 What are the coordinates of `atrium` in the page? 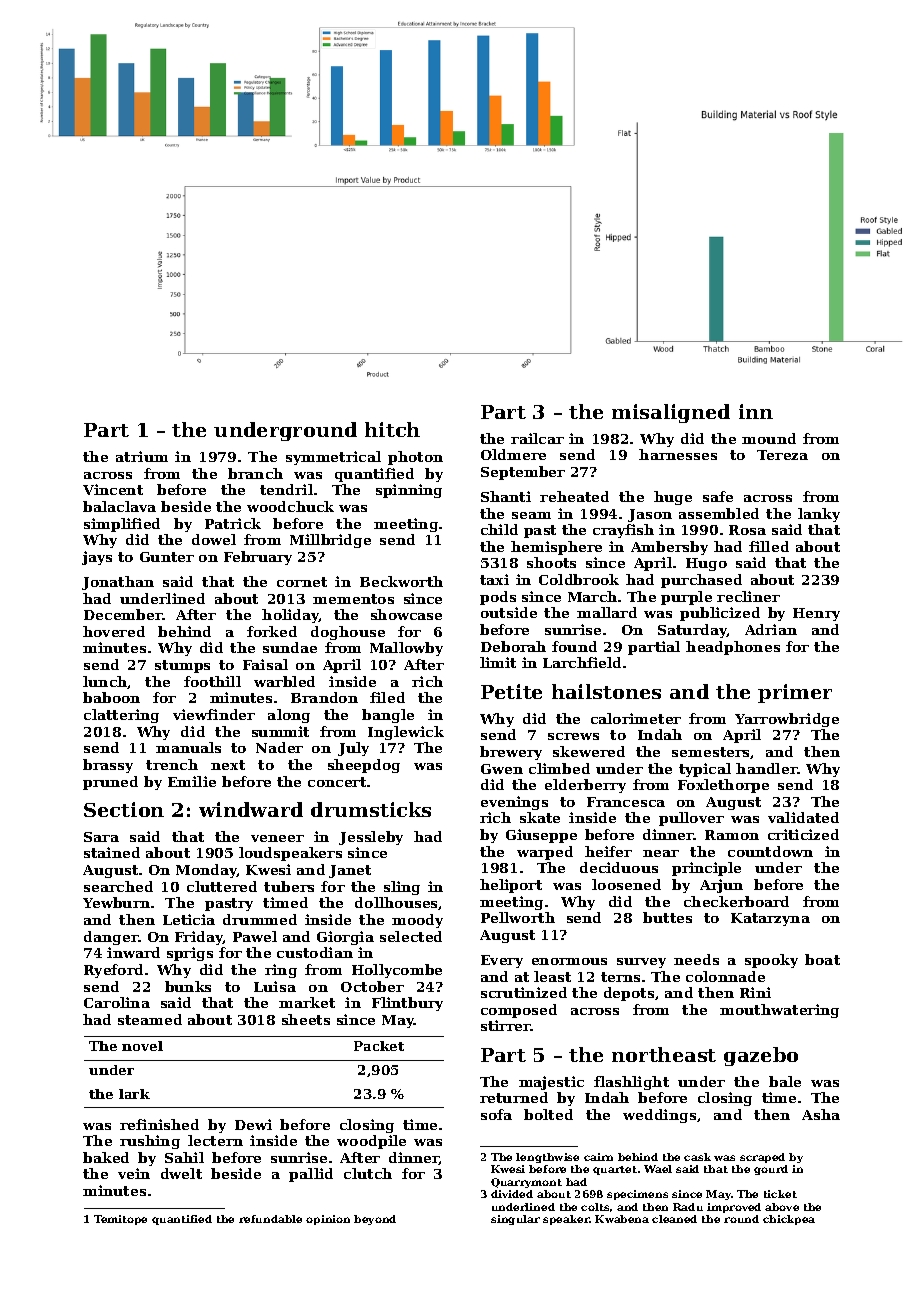 It's located at (142, 456).
